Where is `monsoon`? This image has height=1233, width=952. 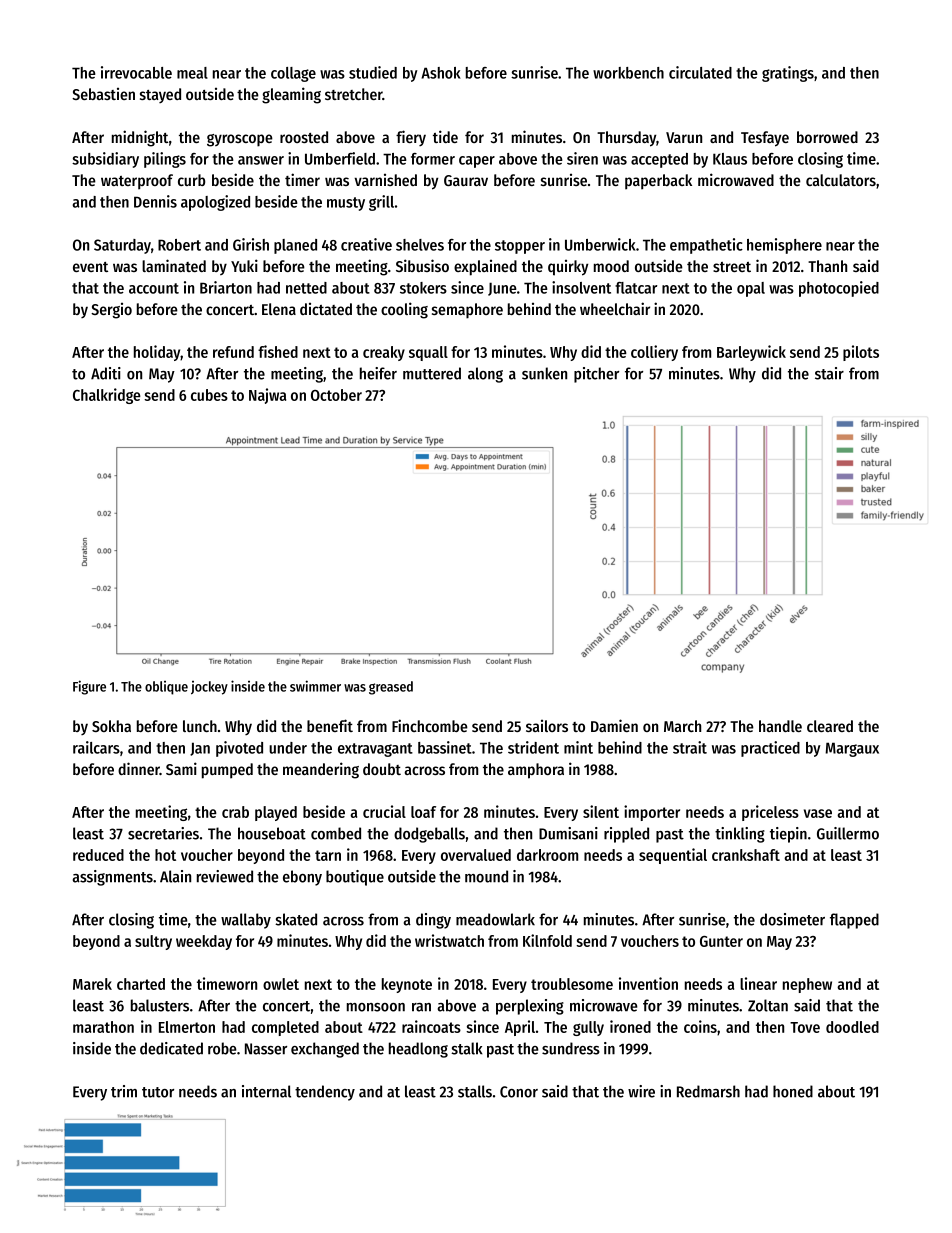
monsoon is located at coordinates (376, 1007).
